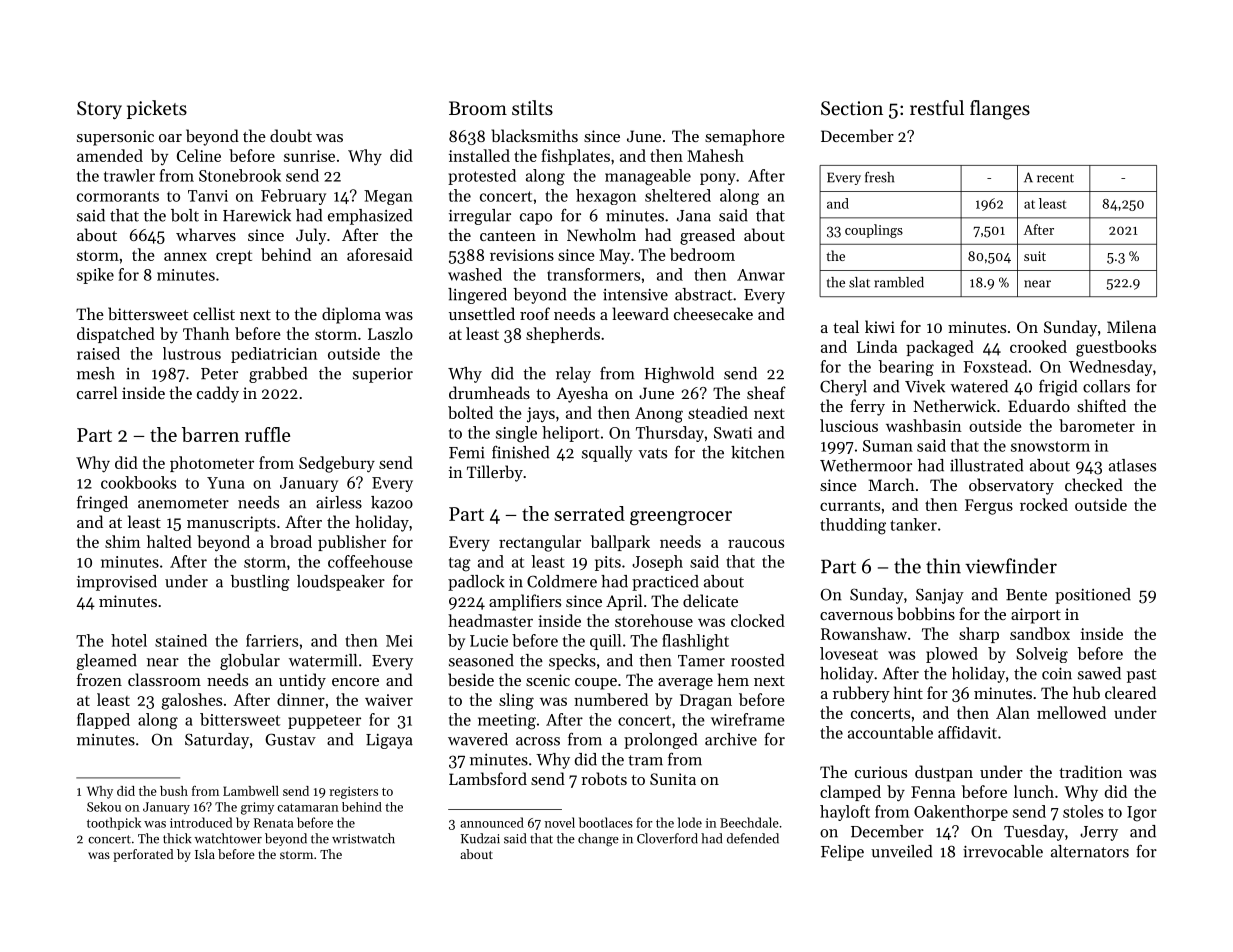 The width and height of the screenshot is (1233, 952). What do you see at coordinates (495, 473) in the screenshot?
I see `Tillerby` at bounding box center [495, 473].
